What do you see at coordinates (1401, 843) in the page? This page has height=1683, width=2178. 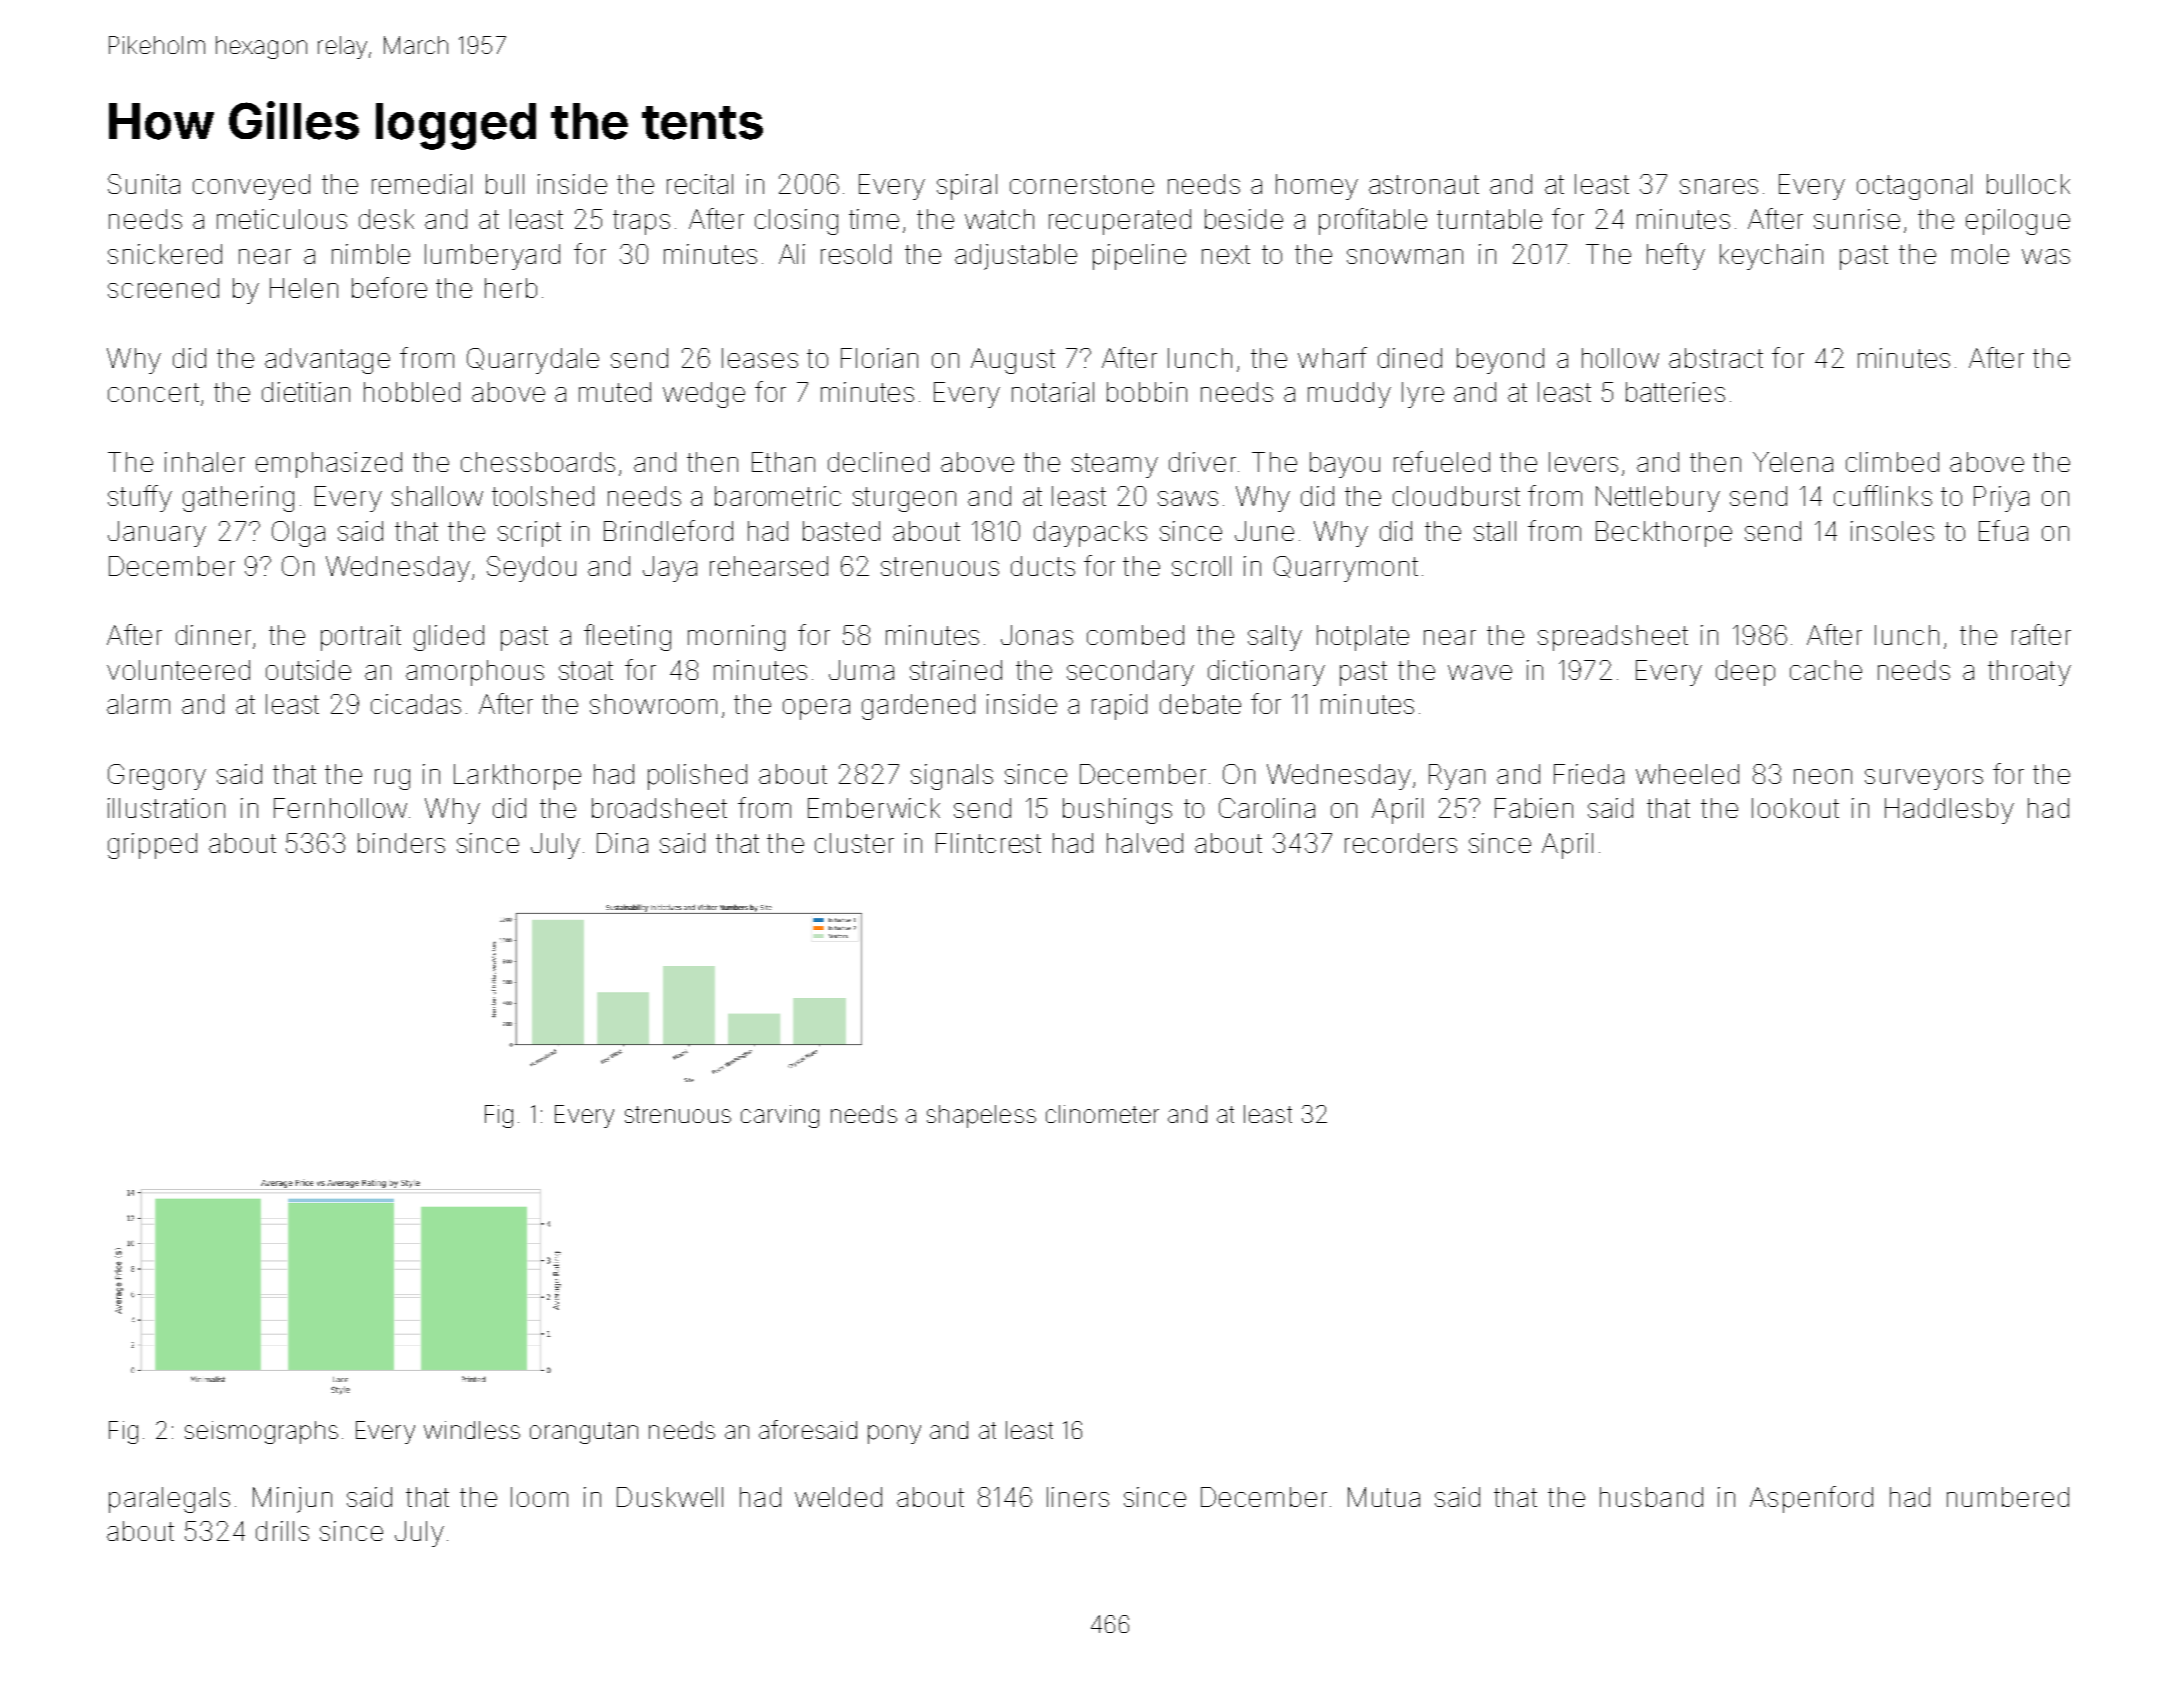 I see `recorders` at bounding box center [1401, 843].
